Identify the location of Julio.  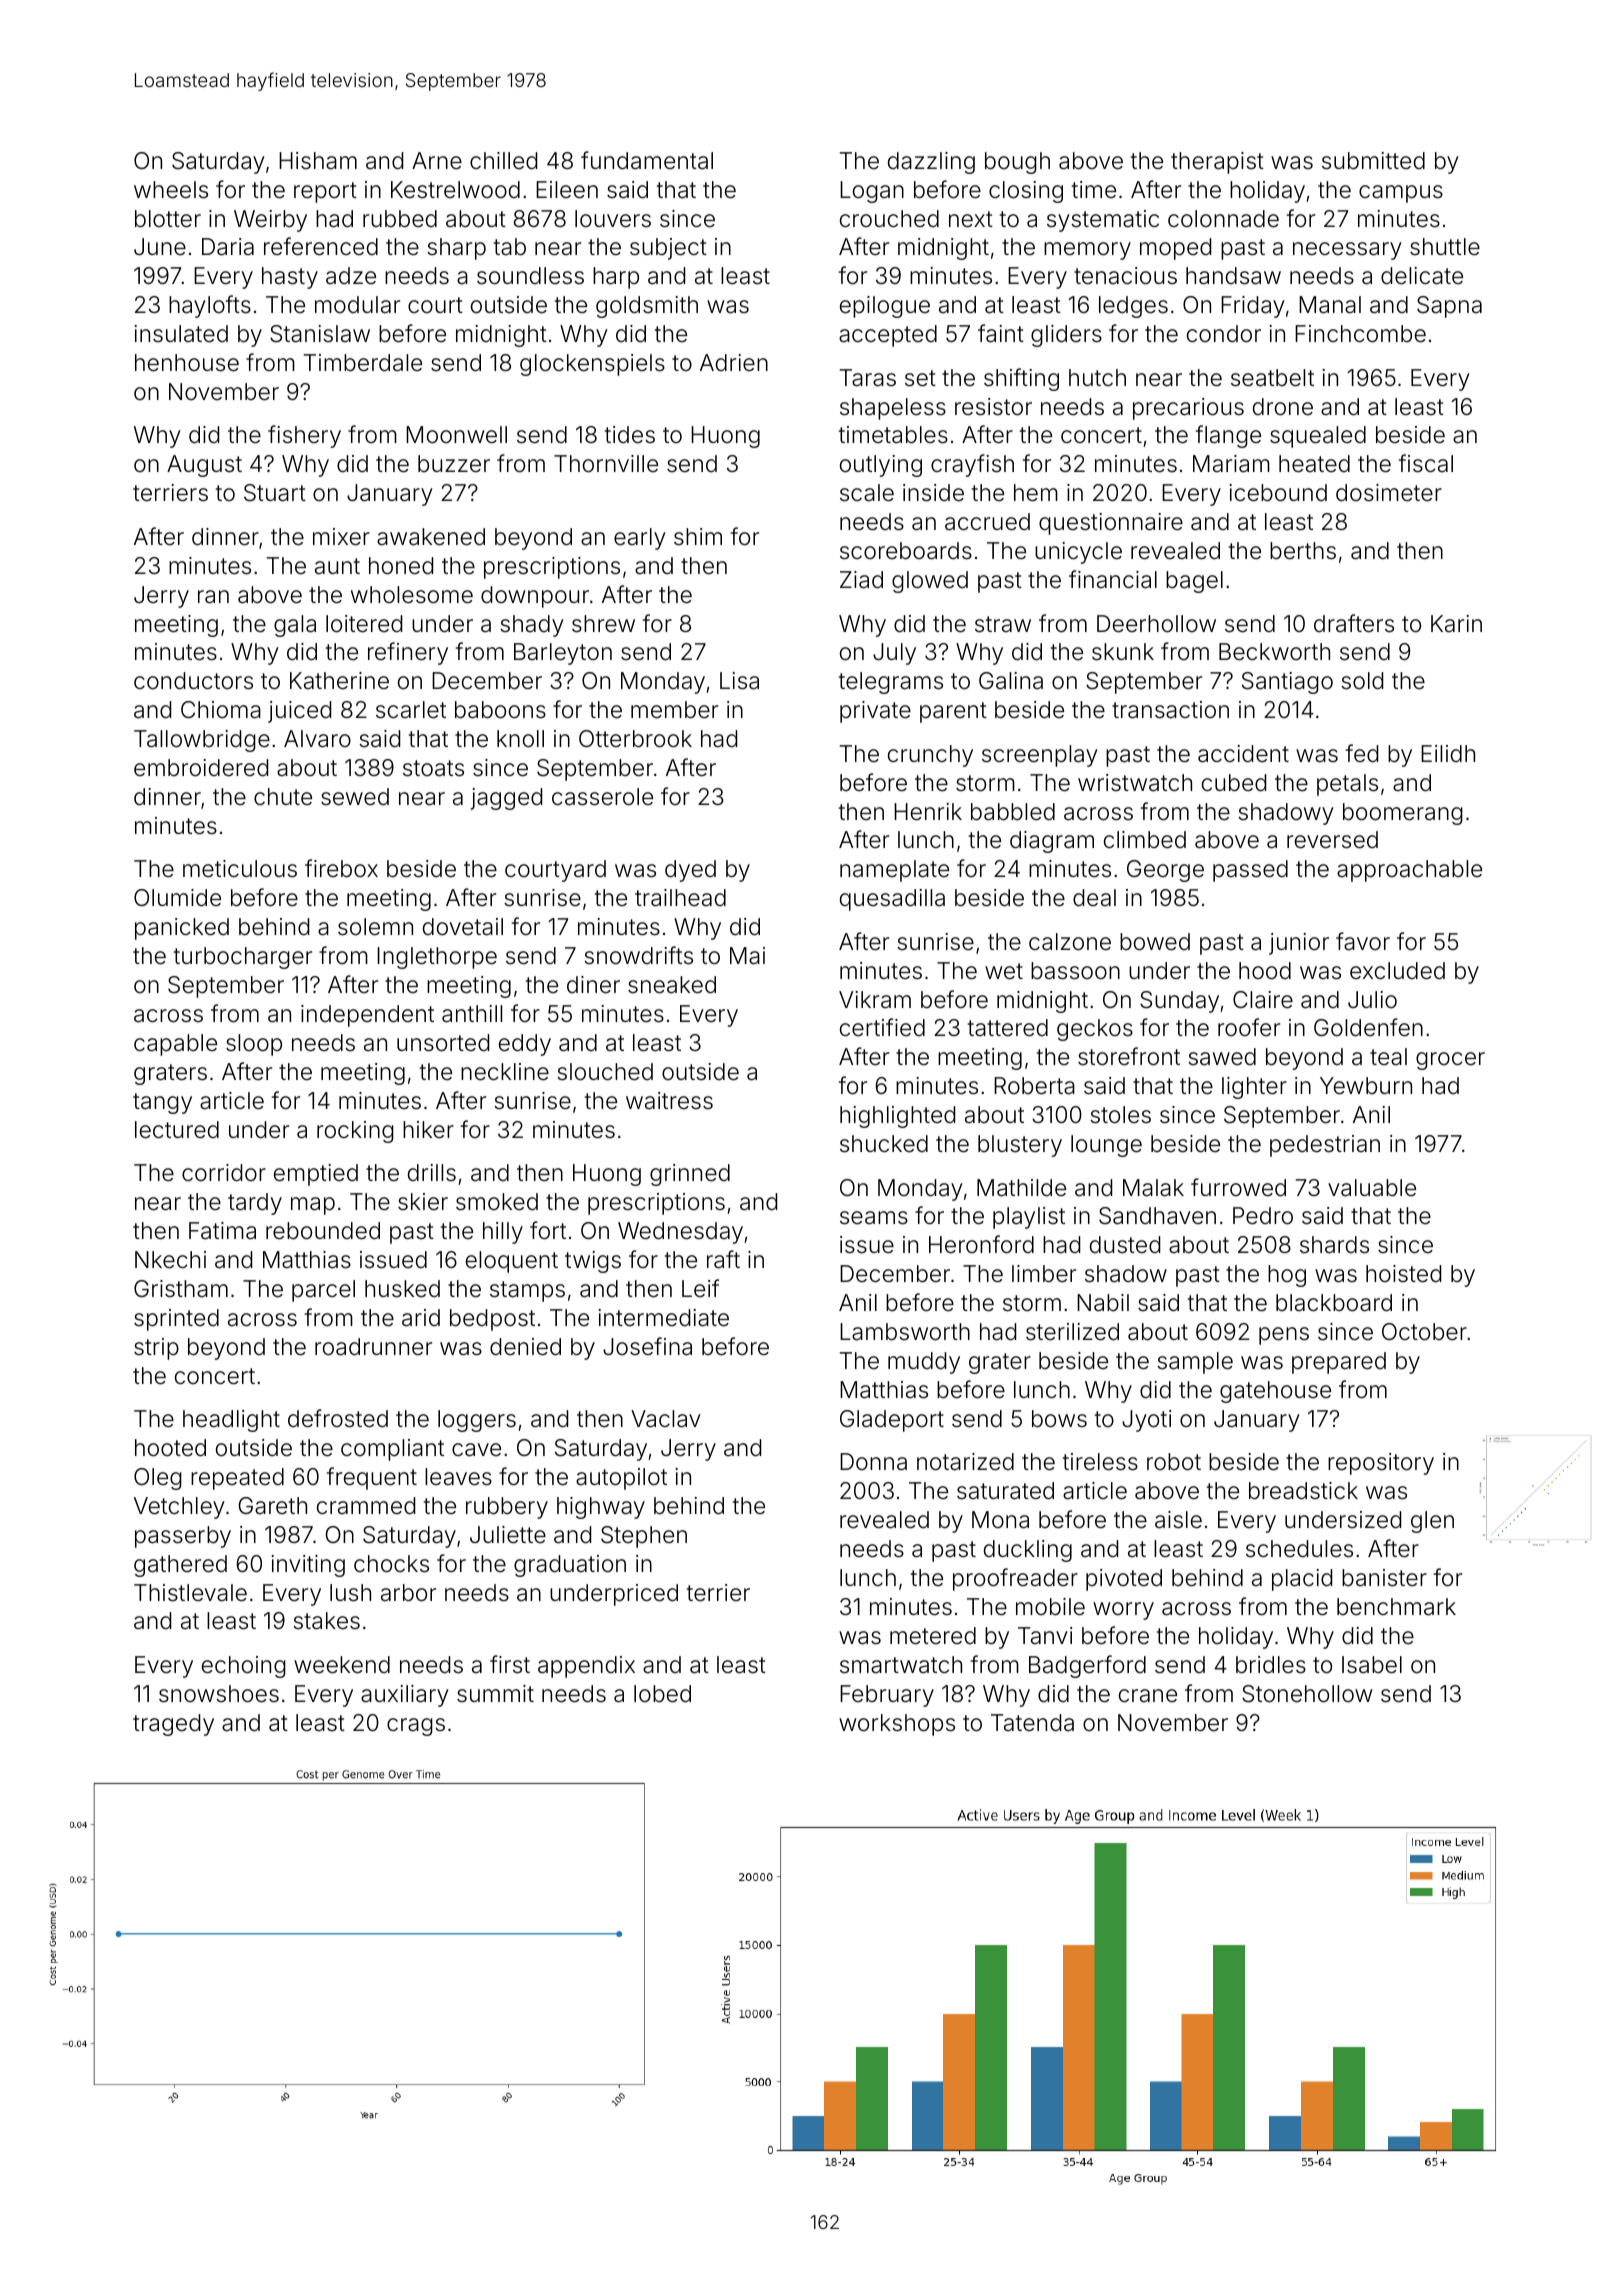
(1372, 999).
